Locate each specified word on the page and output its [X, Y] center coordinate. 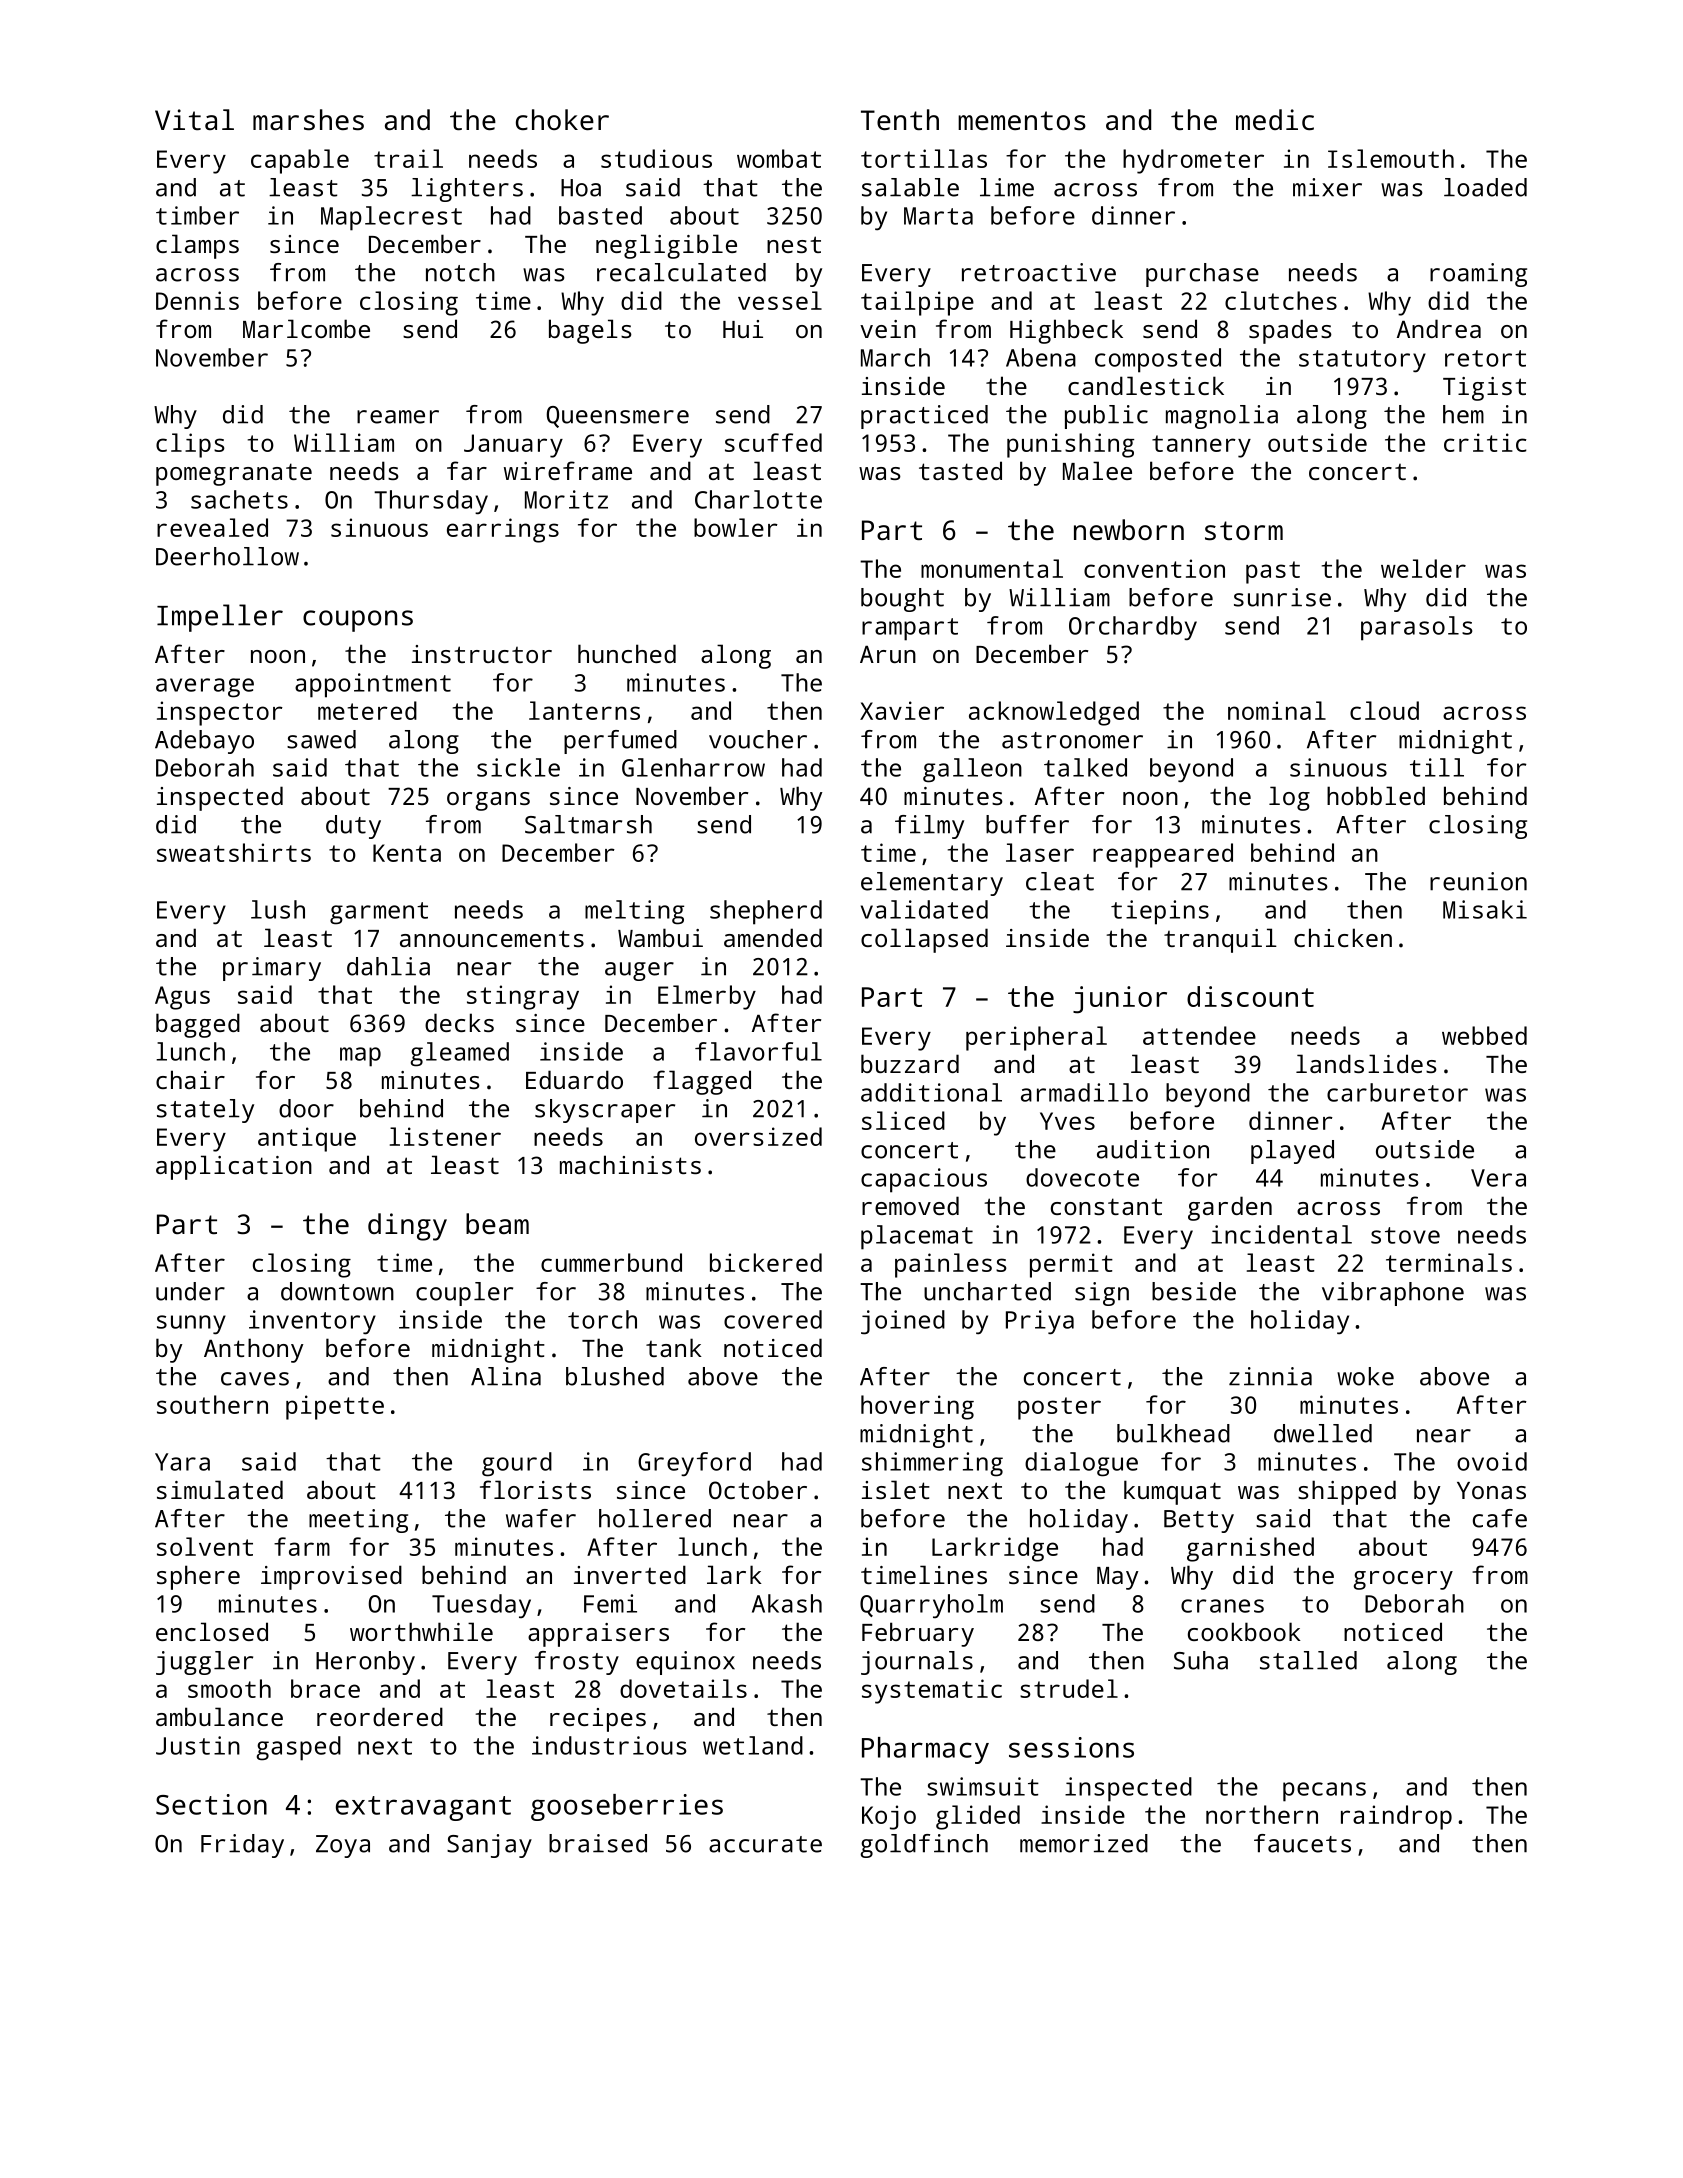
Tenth [900, 119]
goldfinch [924, 1846]
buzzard [910, 1063]
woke [1365, 1376]
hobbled [1376, 795]
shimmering [932, 1464]
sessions [1071, 1747]
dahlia [388, 966]
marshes [308, 120]
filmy [929, 827]
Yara [182, 1462]
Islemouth [1391, 158]
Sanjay [489, 1846]
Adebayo [204, 742]
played [1292, 1152]
